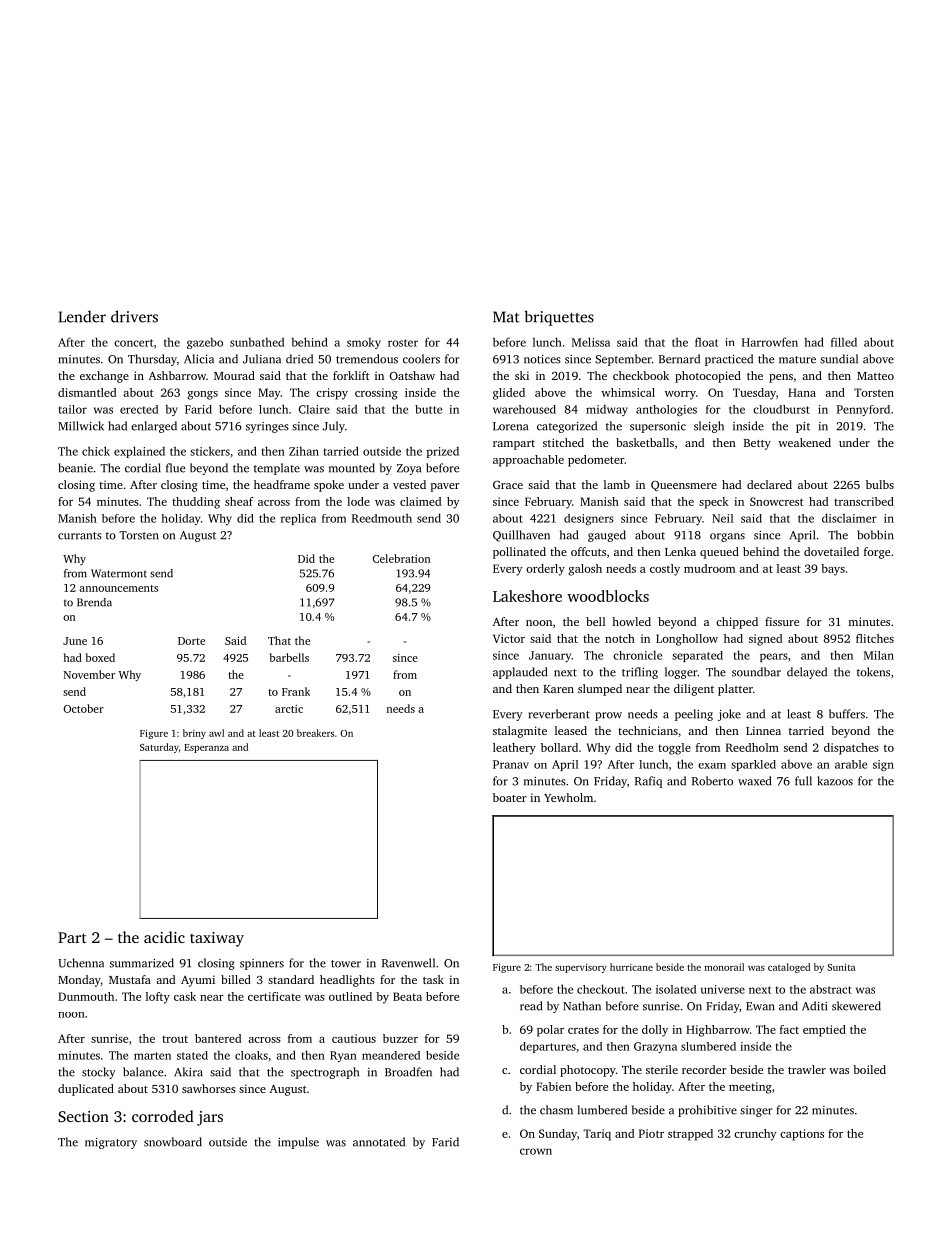 Image resolution: width=952 pixels, height=1233 pixels. Describe the element at coordinates (714, 503) in the screenshot. I see `speck` at that location.
